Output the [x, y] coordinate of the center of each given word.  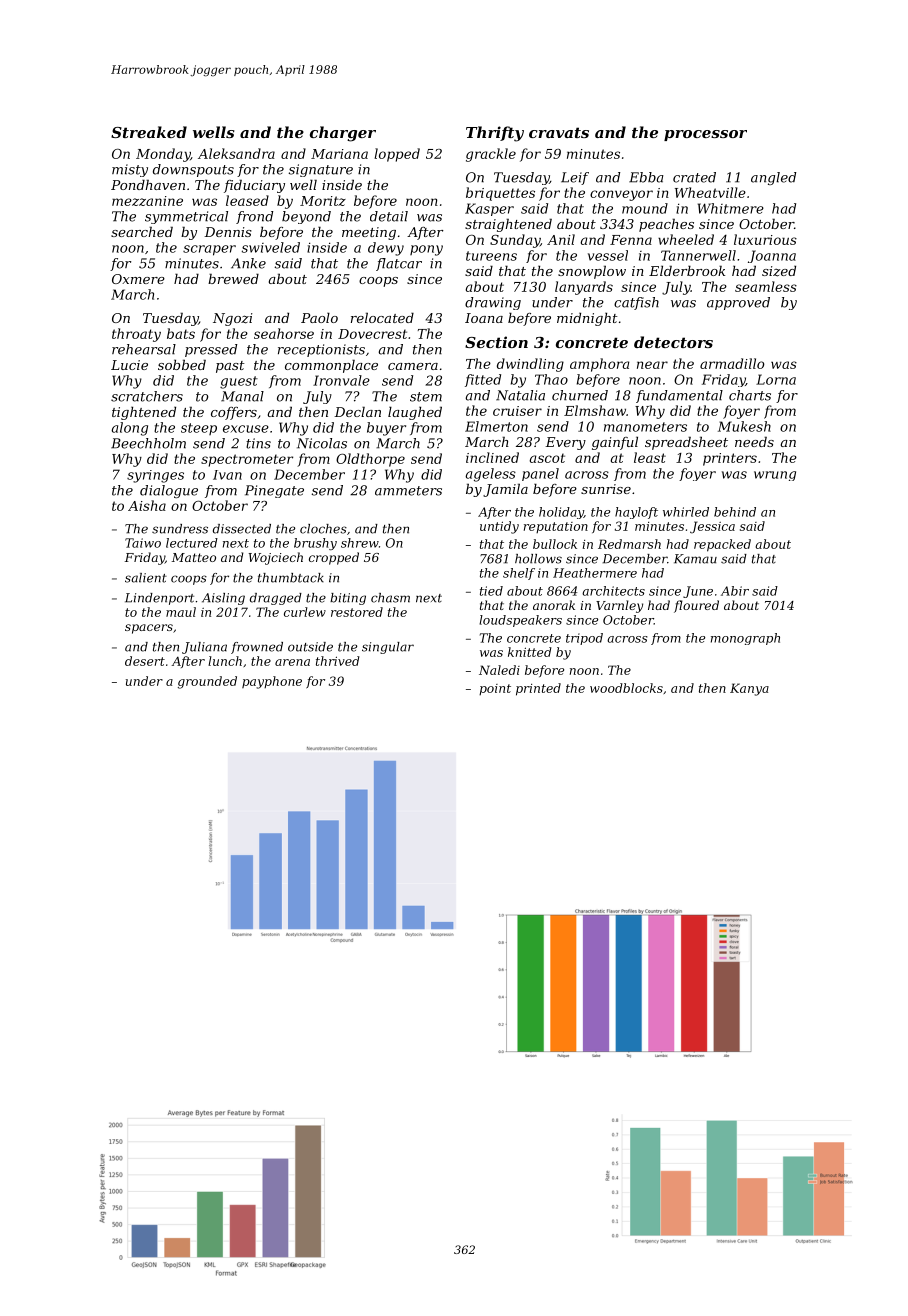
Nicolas [322, 443]
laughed [415, 413]
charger [343, 134]
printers [730, 459]
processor [705, 135]
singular [388, 648]
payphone [272, 682]
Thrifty [495, 134]
